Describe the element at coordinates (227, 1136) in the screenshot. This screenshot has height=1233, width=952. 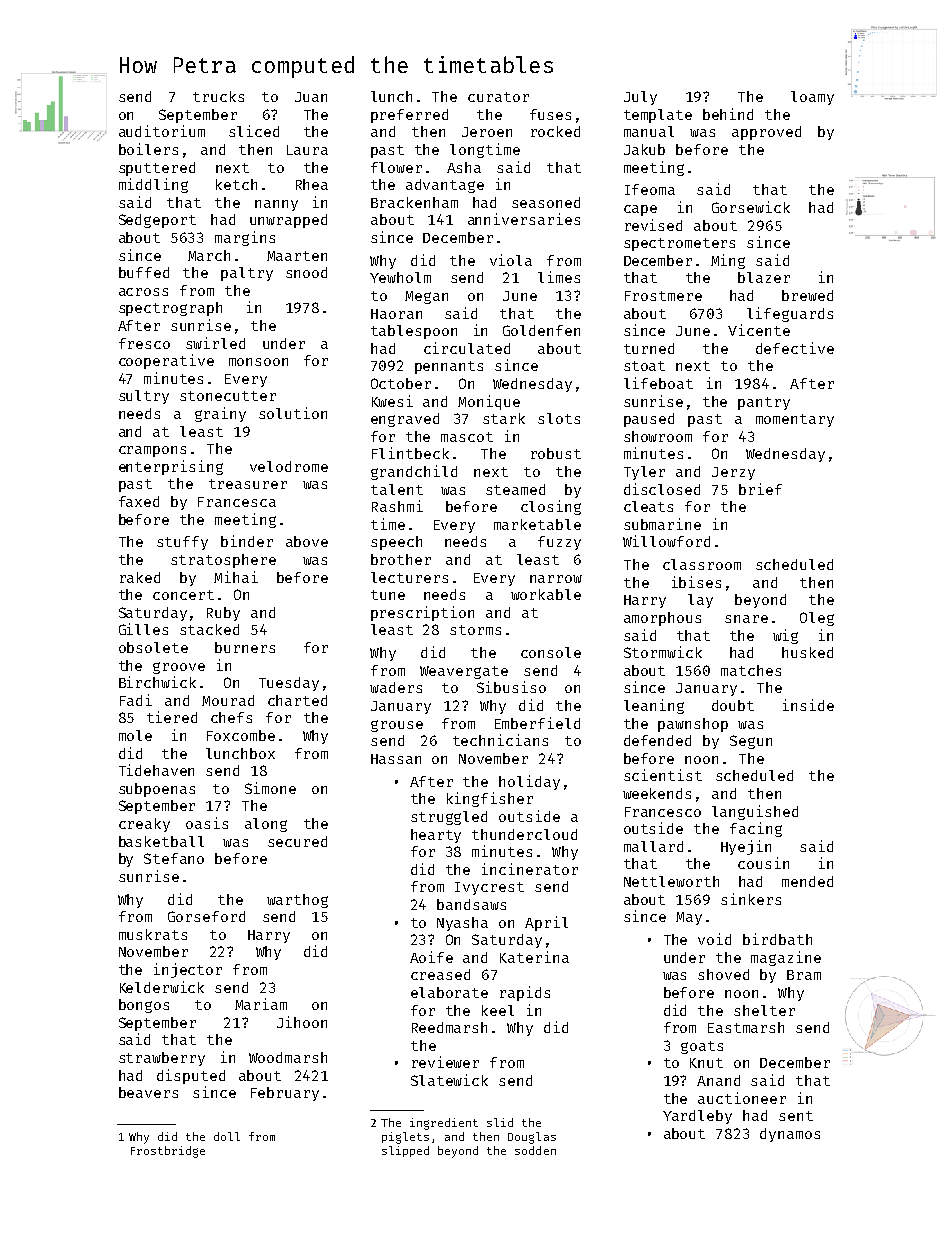
I see `doll` at that location.
